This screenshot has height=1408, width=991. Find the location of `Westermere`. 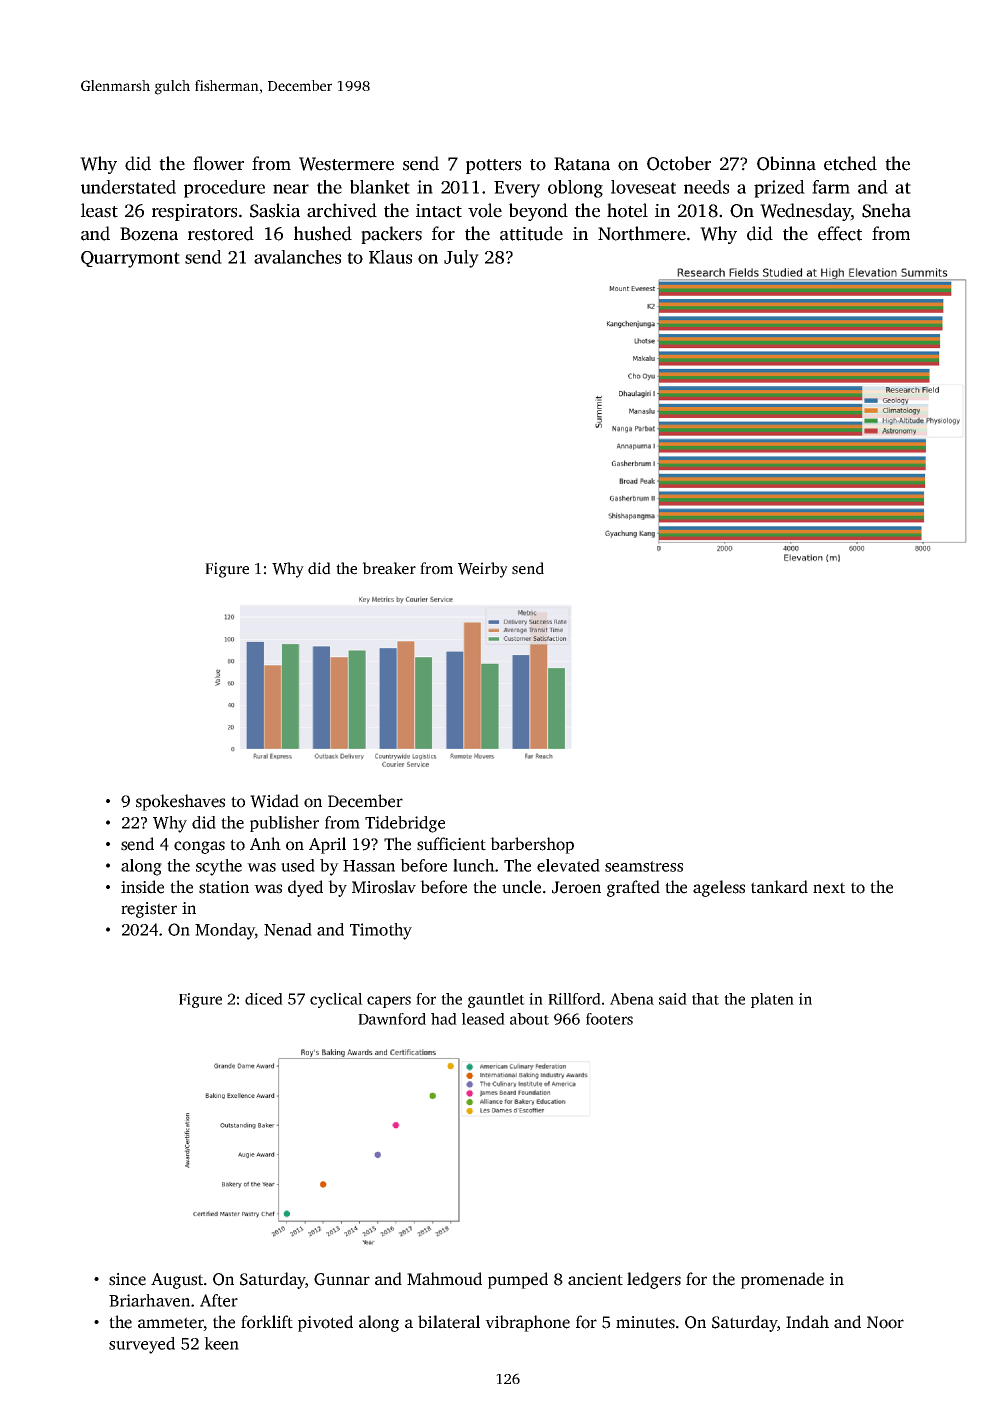

Westermere is located at coordinates (346, 164).
